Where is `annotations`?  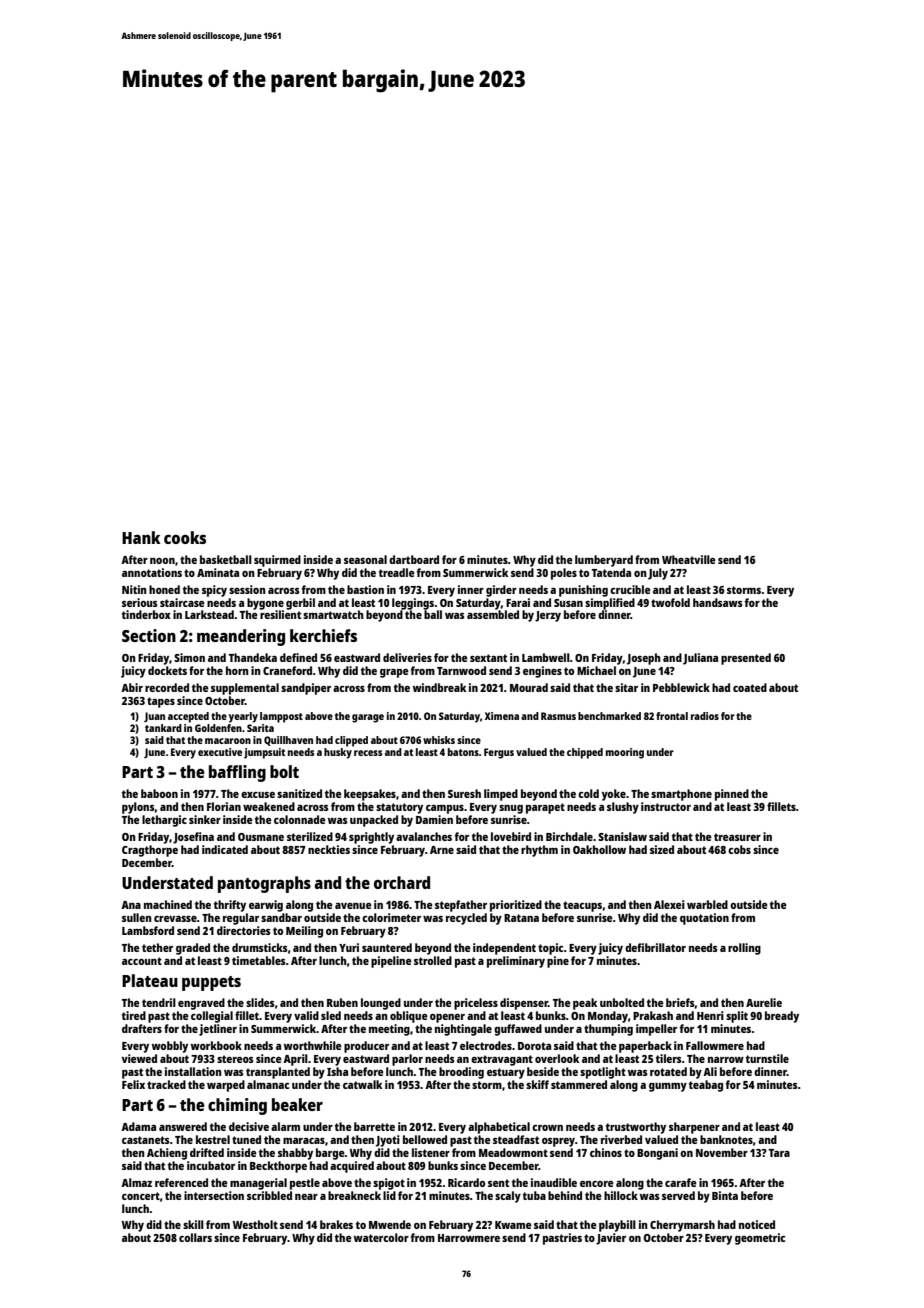 annotations is located at coordinates (152, 572).
